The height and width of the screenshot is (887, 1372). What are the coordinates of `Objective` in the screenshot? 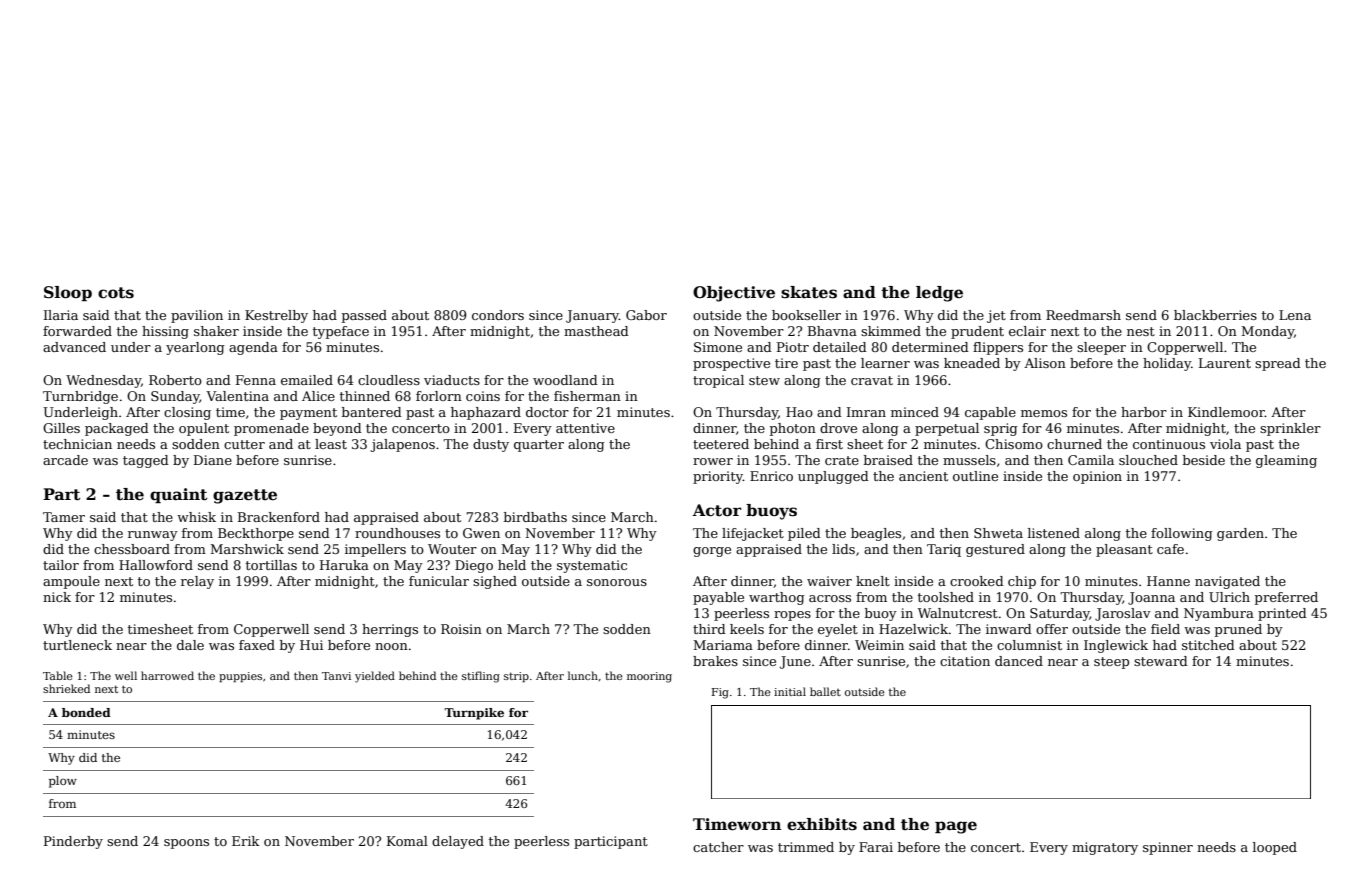 It's located at (734, 294).
